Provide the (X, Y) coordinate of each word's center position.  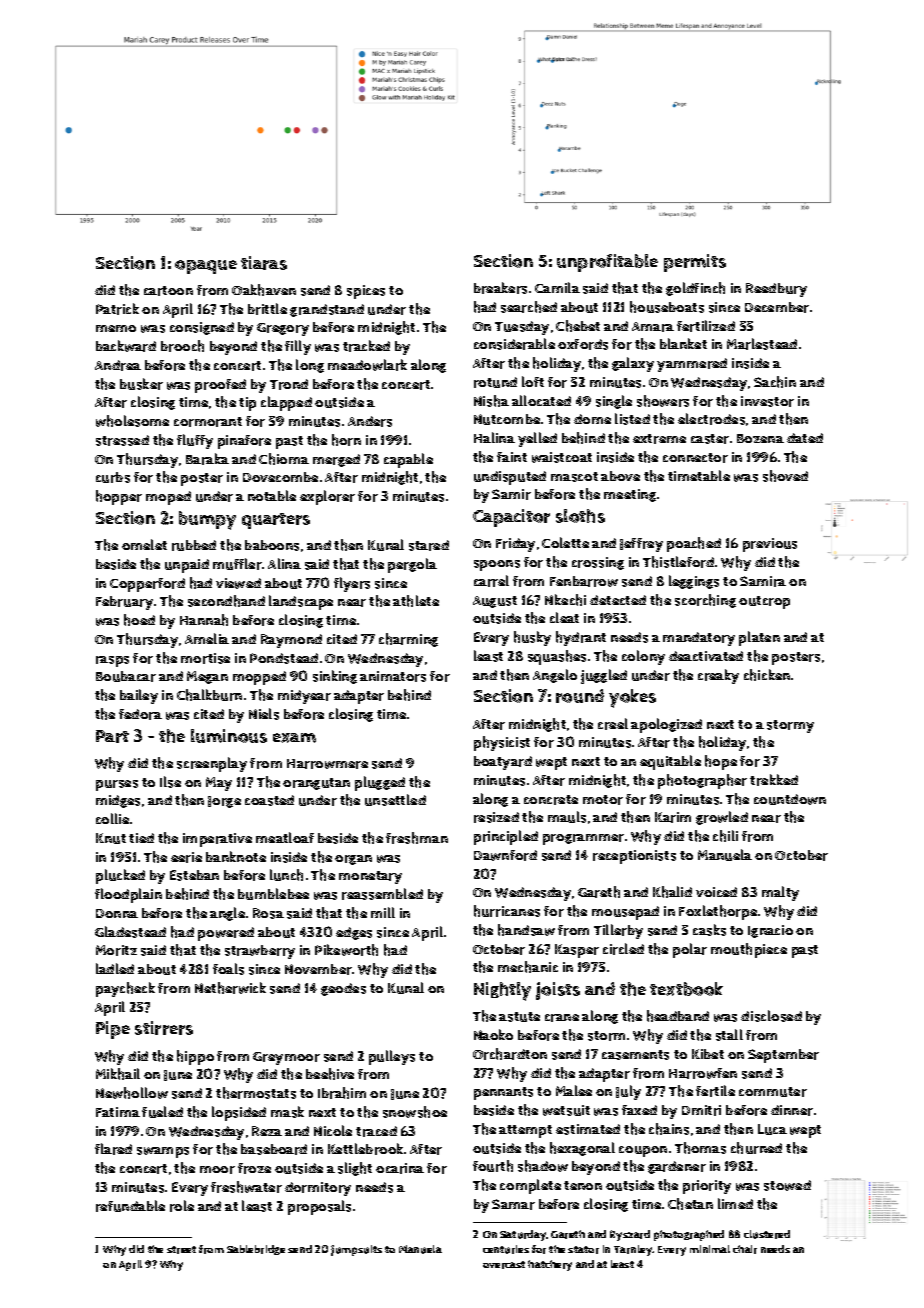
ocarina (400, 1168)
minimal (710, 1249)
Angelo (555, 676)
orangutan (316, 784)
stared (429, 545)
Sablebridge (256, 1250)
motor (603, 800)
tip (247, 404)
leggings (694, 582)
